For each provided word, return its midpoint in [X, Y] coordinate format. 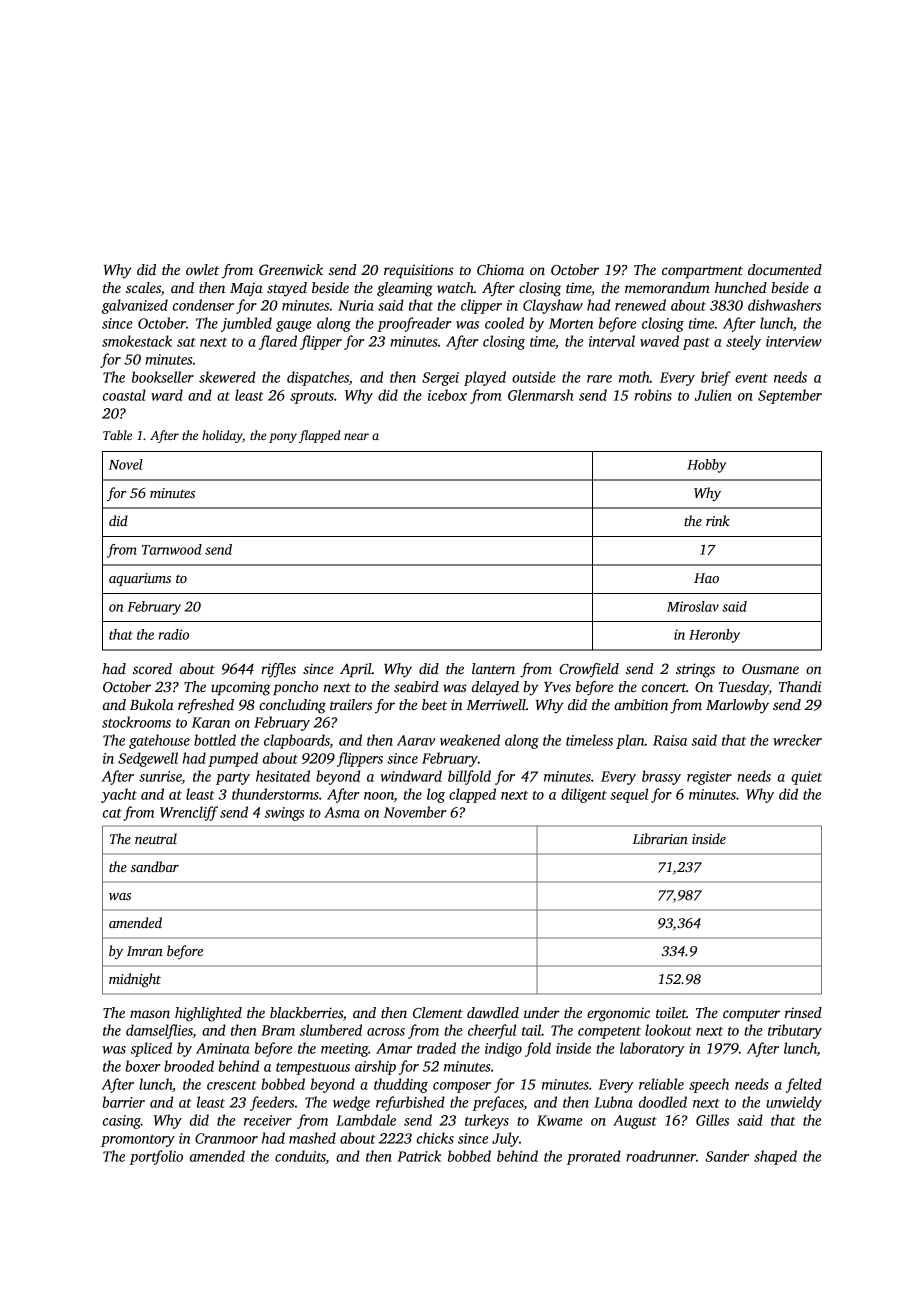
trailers [351, 704]
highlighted [208, 1014]
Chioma [500, 269]
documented [785, 269]
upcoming [241, 688]
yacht [119, 795]
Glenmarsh [540, 395]
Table [117, 435]
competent [609, 1033]
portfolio [156, 1157]
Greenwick [291, 269]
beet [434, 704]
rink [718, 520]
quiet [806, 778]
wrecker [797, 740]
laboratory [652, 1049]
